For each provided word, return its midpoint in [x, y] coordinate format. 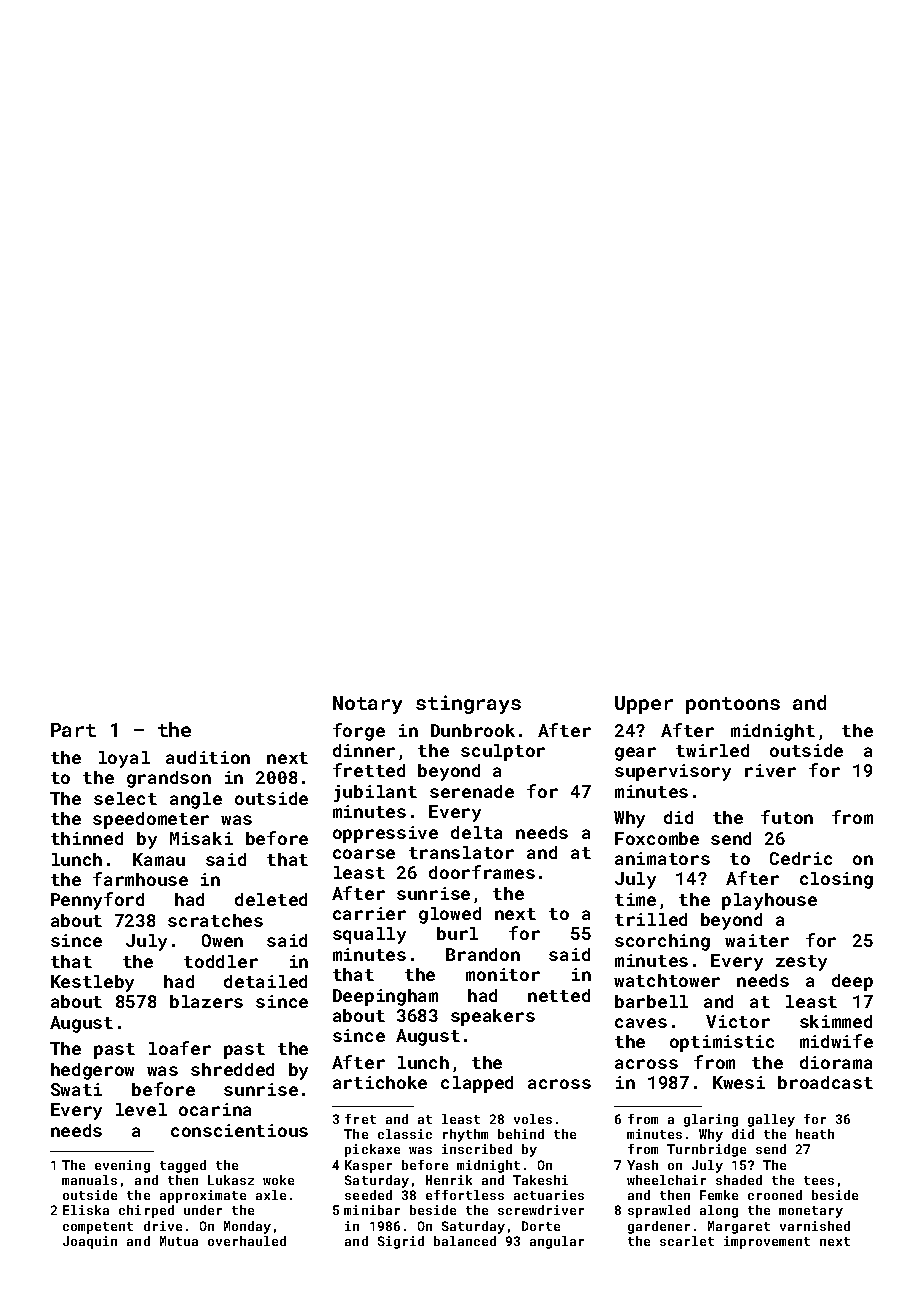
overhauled [247, 1241]
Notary [367, 705]
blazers [206, 1001]
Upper [644, 705]
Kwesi [739, 1082]
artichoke [380, 1082]
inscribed [477, 1149]
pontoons [733, 705]
